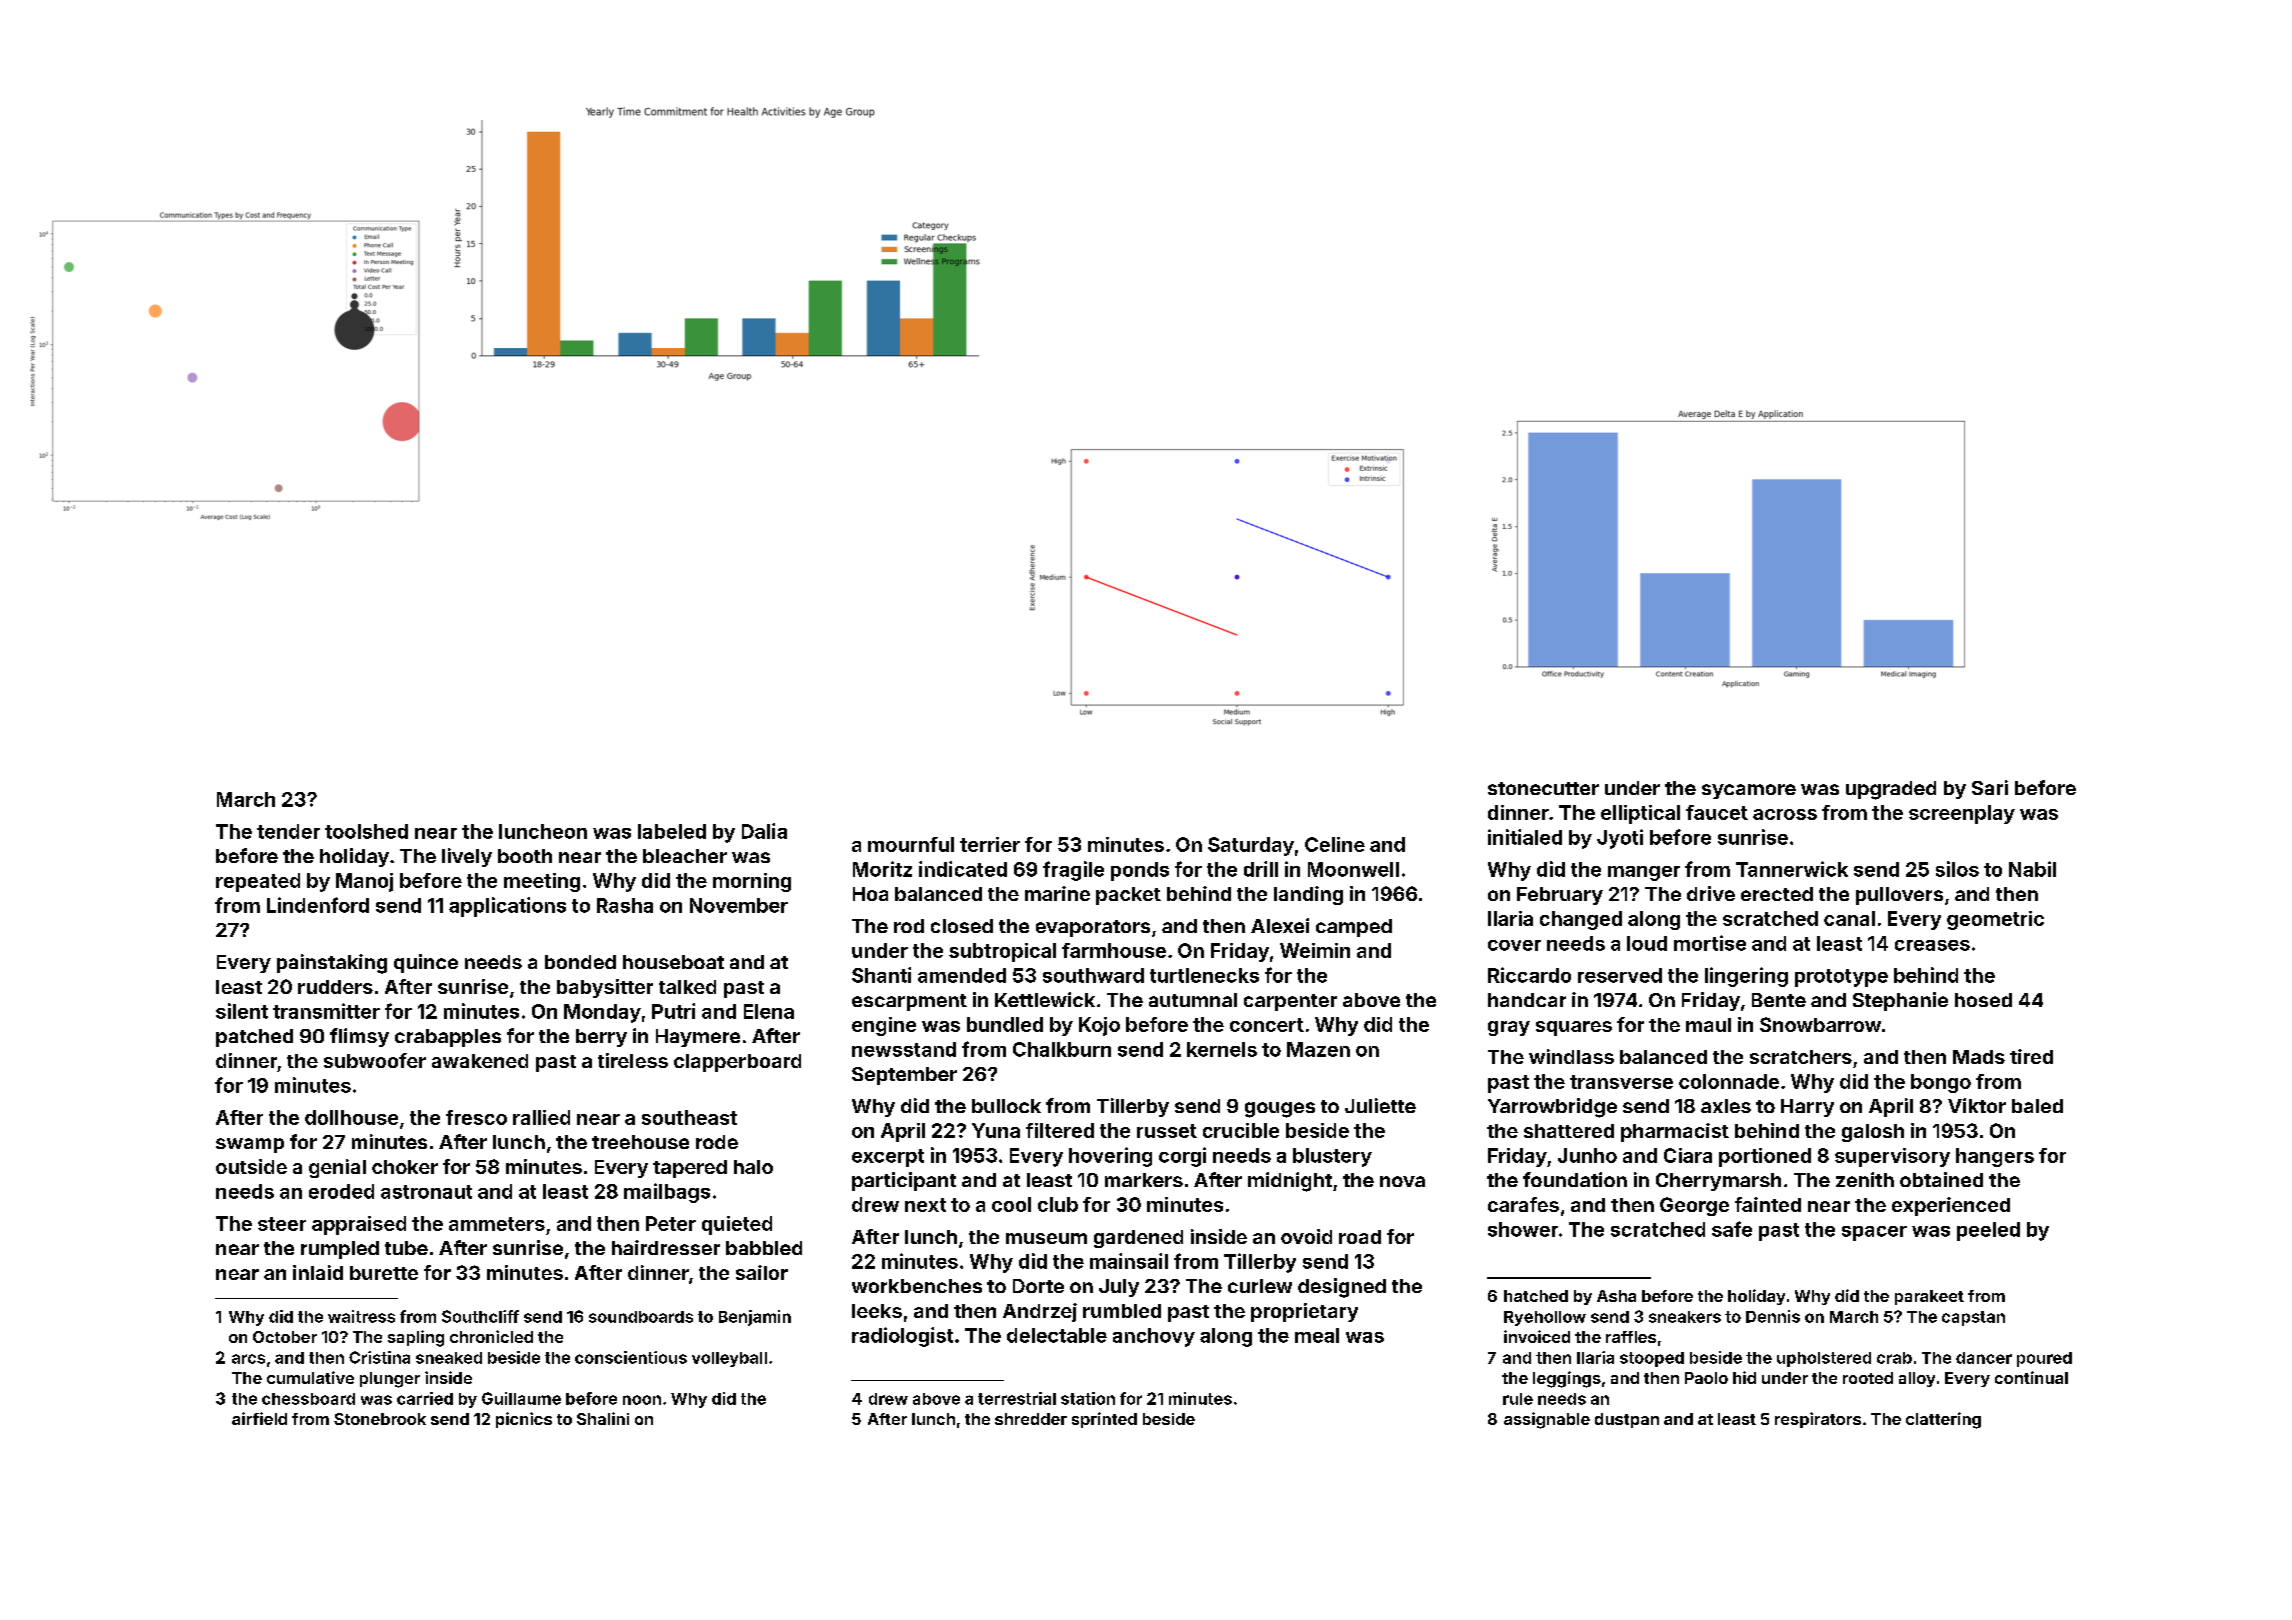 This document has height=1620, width=2292. I want to click on terrier, so click(990, 844).
